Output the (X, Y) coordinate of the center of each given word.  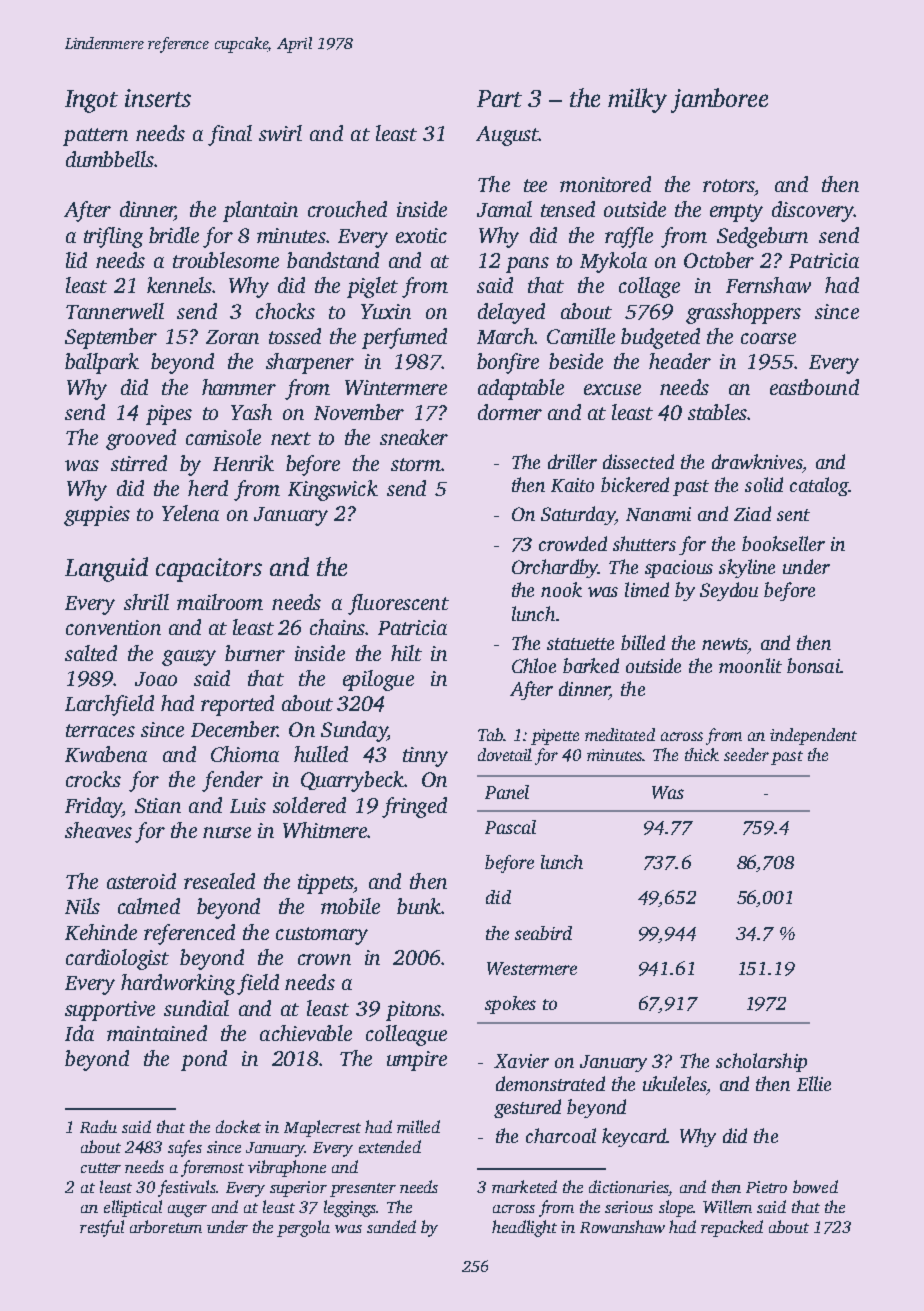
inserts (158, 98)
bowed (815, 1186)
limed (647, 589)
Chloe (534, 665)
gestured (527, 1108)
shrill (146, 602)
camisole (223, 437)
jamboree (719, 100)
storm (416, 464)
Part (499, 98)
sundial (196, 1008)
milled (418, 1126)
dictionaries (629, 1186)
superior (298, 1189)
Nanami (658, 514)
